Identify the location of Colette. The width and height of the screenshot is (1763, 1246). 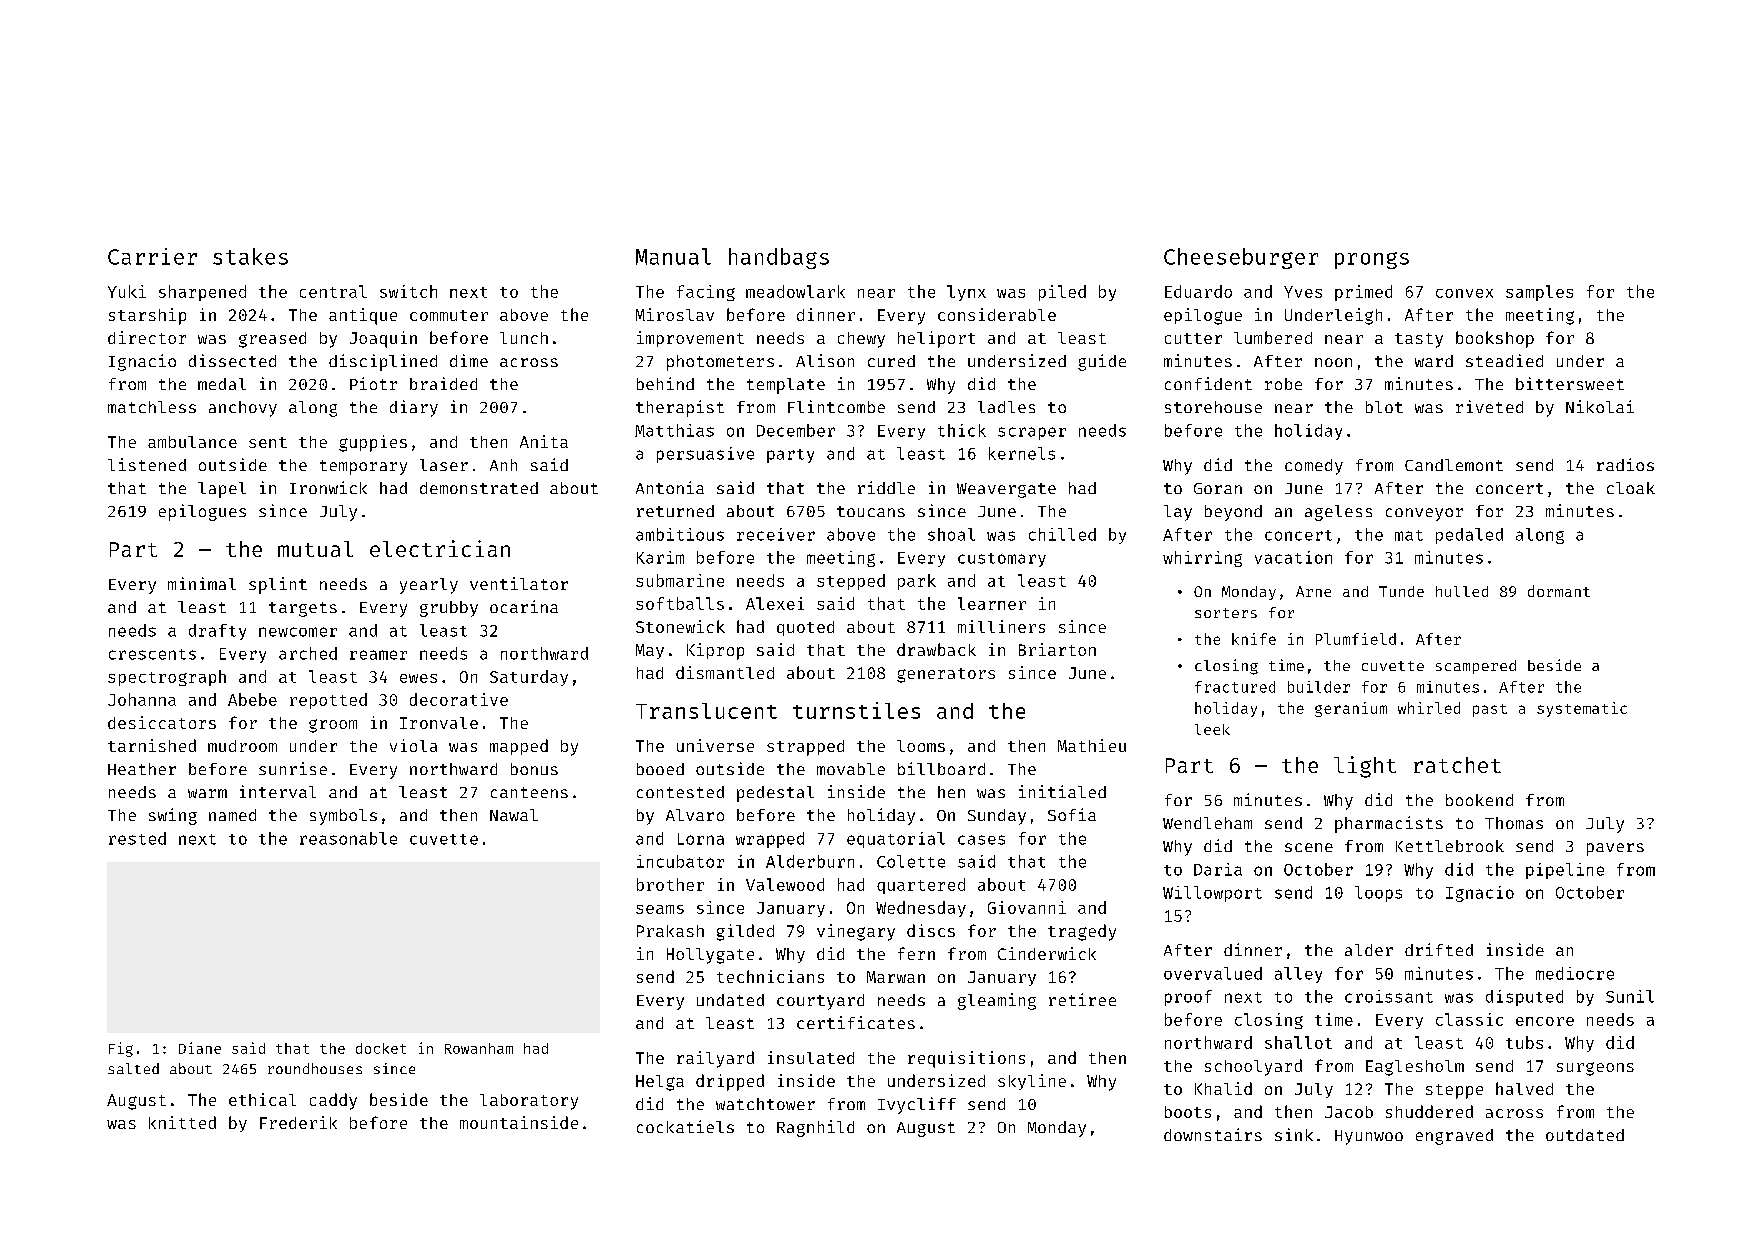
(911, 861).
